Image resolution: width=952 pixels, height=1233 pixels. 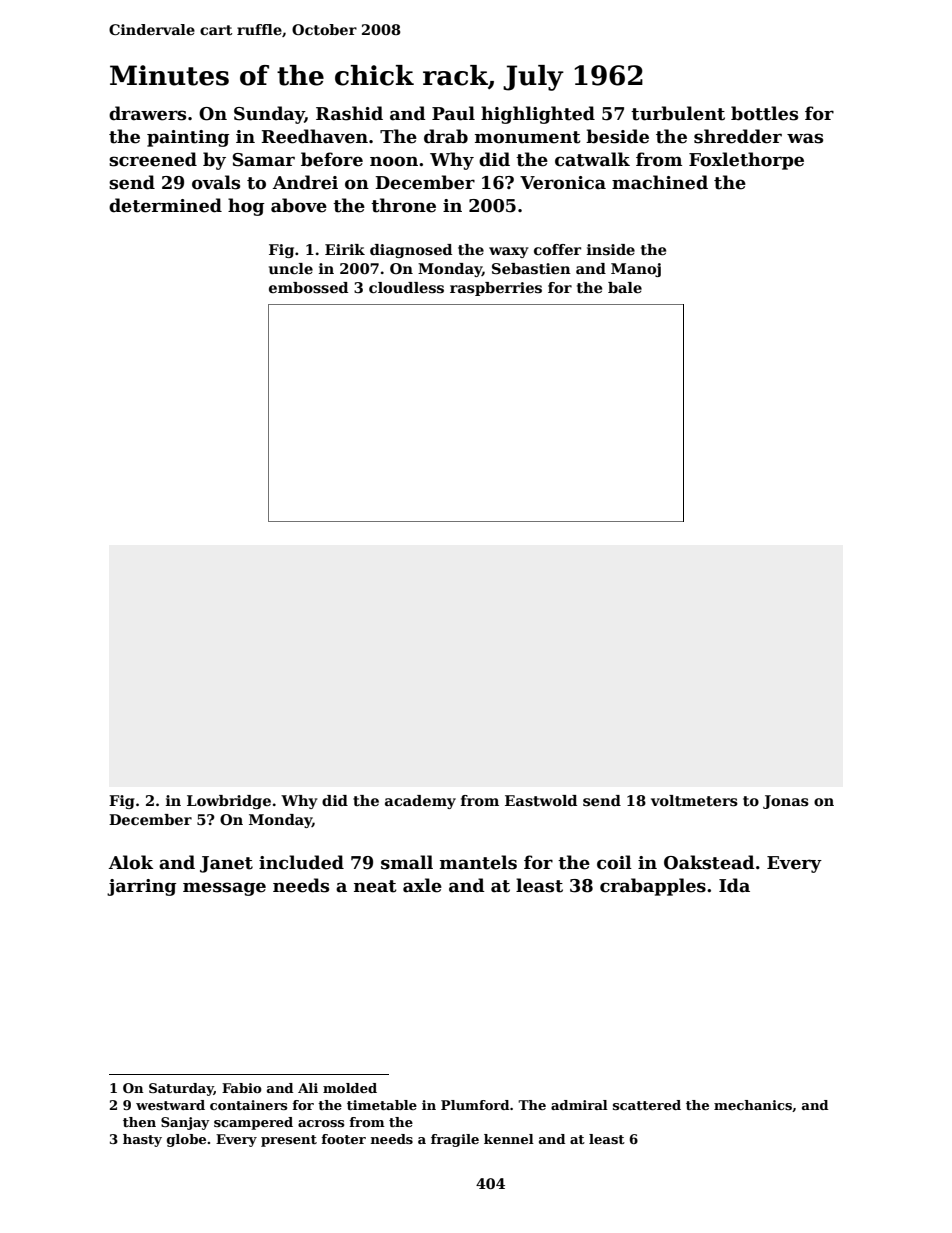 I want to click on message, so click(x=224, y=889).
